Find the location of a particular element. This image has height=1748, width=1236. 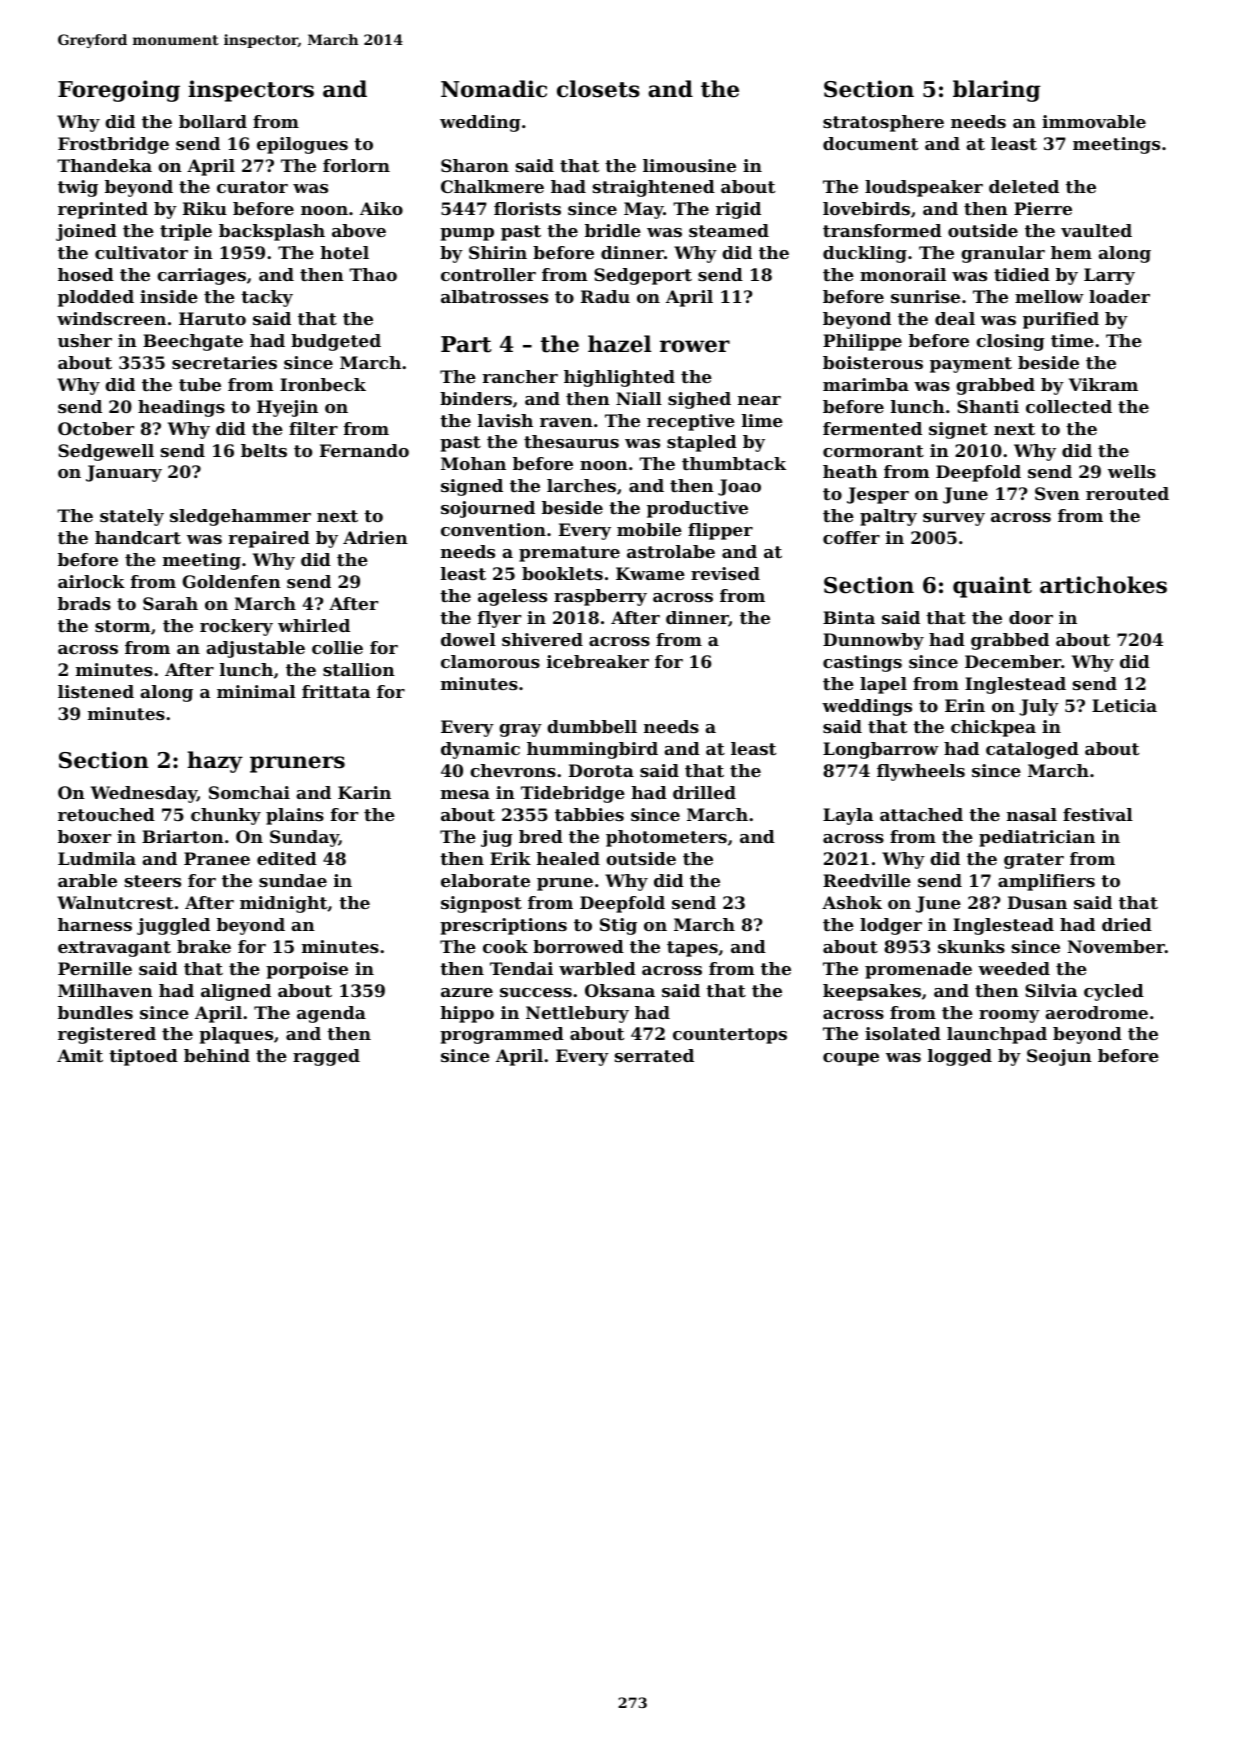

signed is located at coordinates (472, 487).
